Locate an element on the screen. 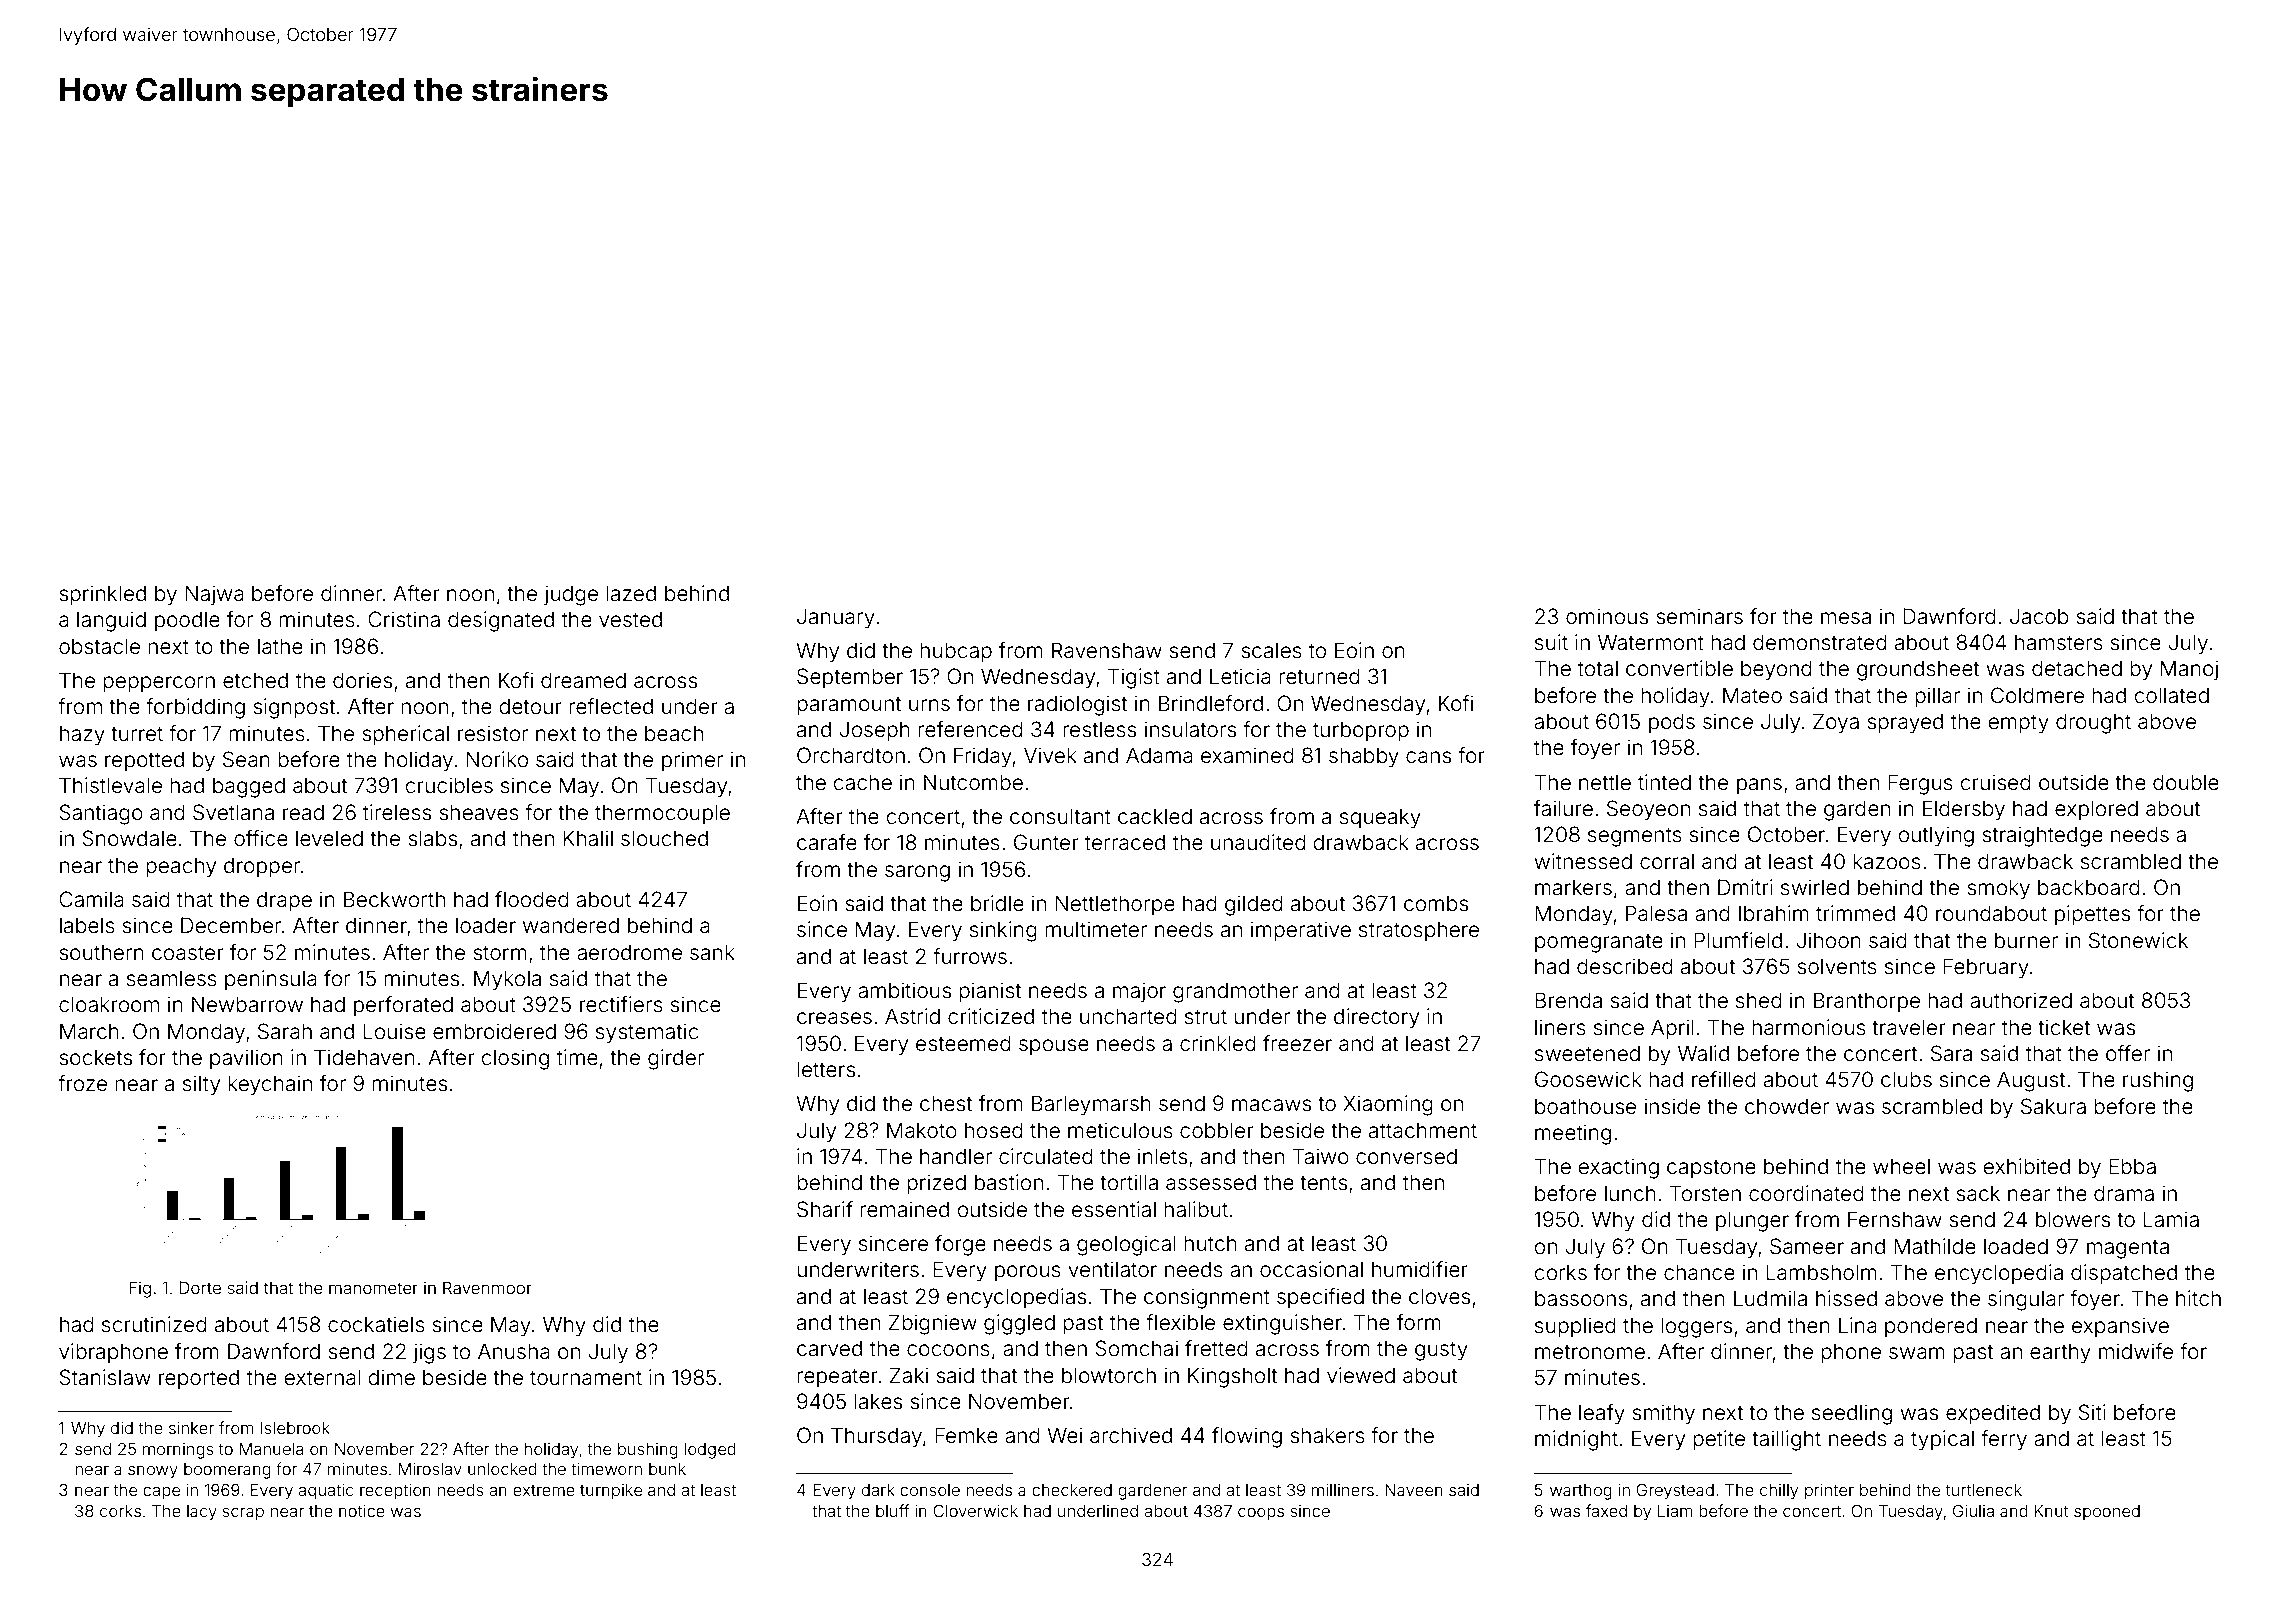 This screenshot has height=1614, width=2282. exhibited is located at coordinates (2026, 1166).
